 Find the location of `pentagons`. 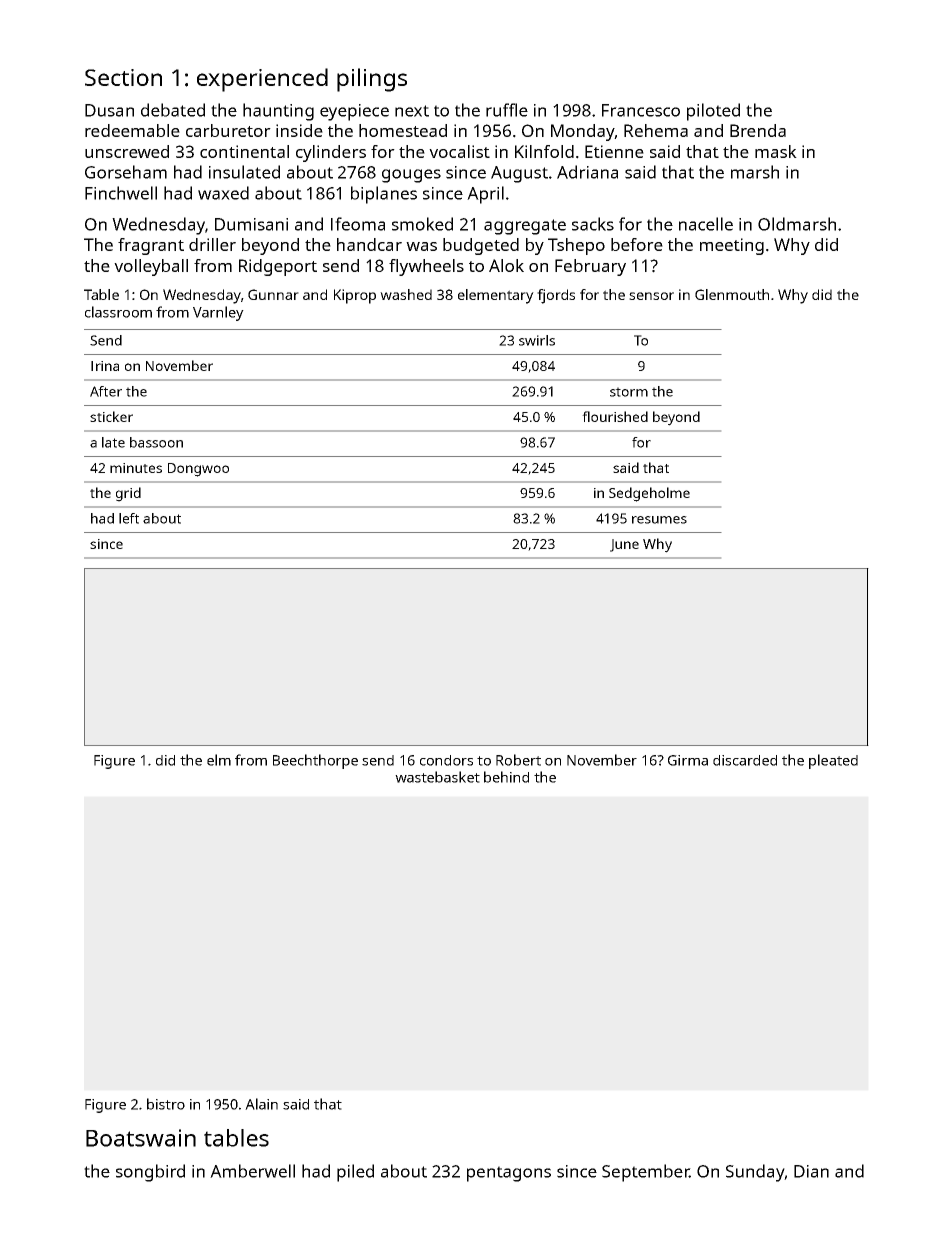

pentagons is located at coordinates (509, 1174).
